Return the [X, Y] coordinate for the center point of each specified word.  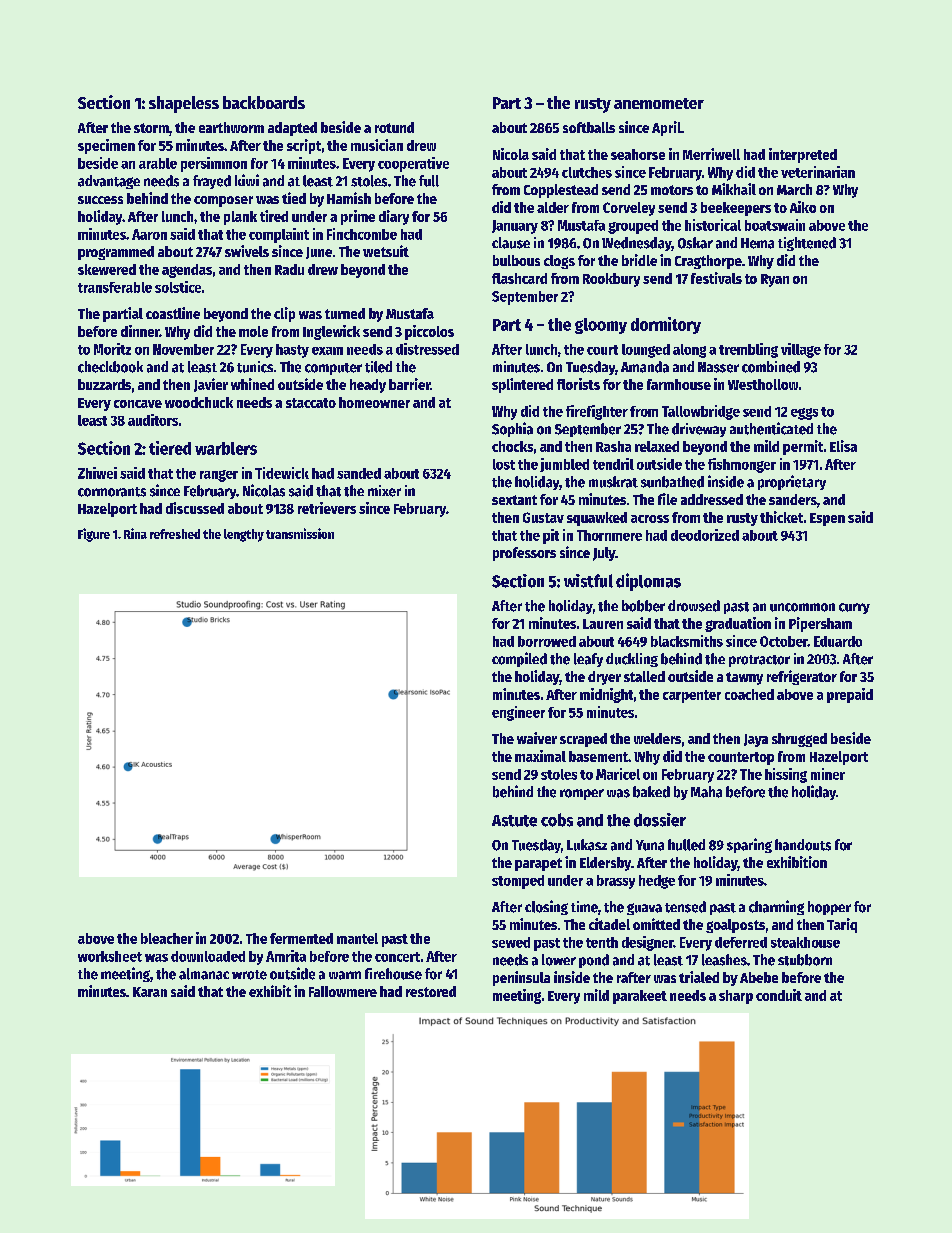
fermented [301, 938]
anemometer [659, 103]
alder [553, 207]
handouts [803, 845]
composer [223, 201]
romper [582, 794]
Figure [94, 535]
